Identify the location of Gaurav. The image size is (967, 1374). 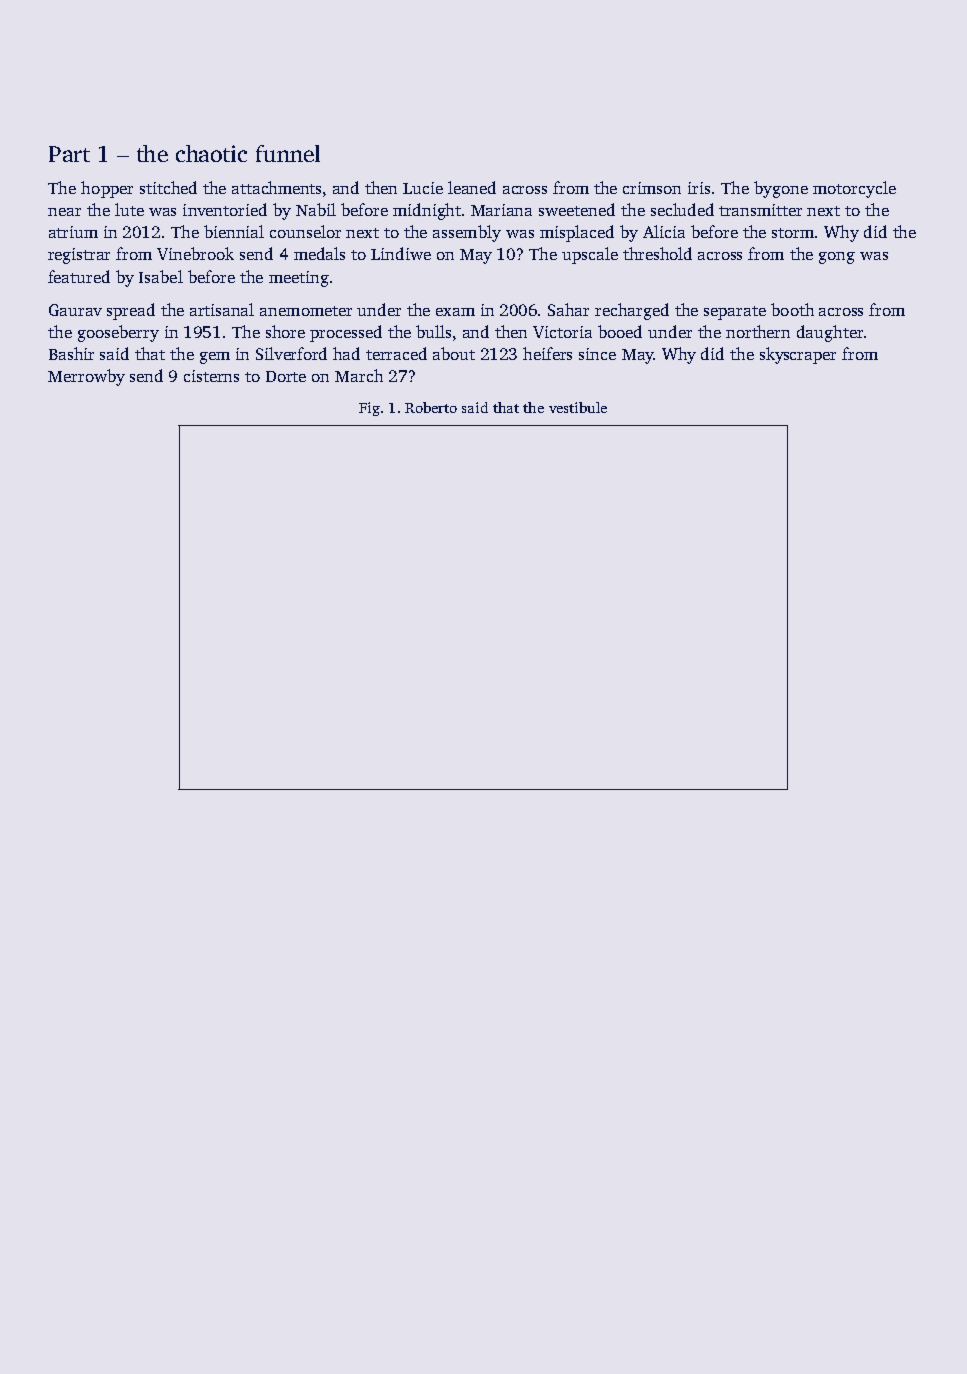
(75, 310).
